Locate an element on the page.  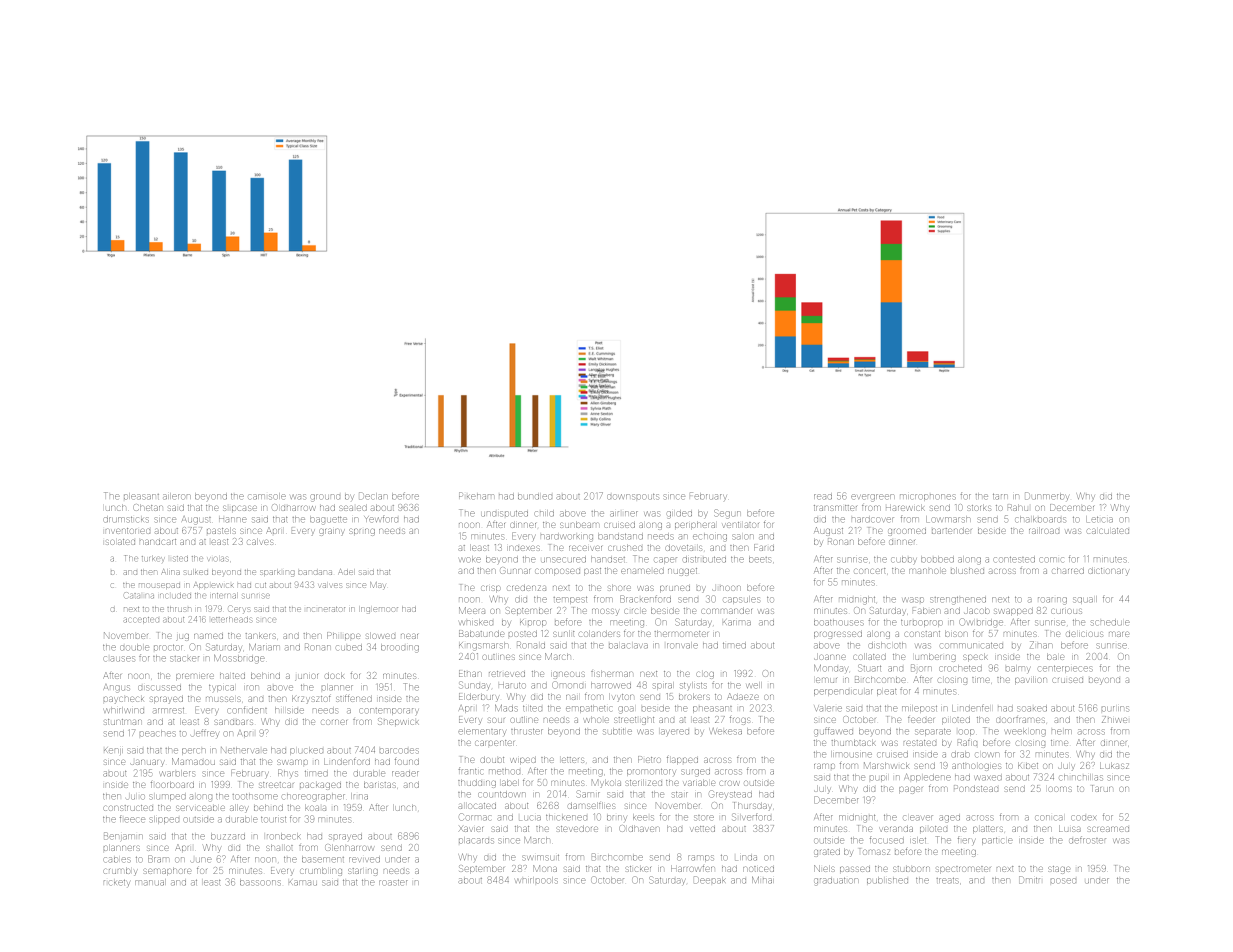
frogs is located at coordinates (740, 720).
